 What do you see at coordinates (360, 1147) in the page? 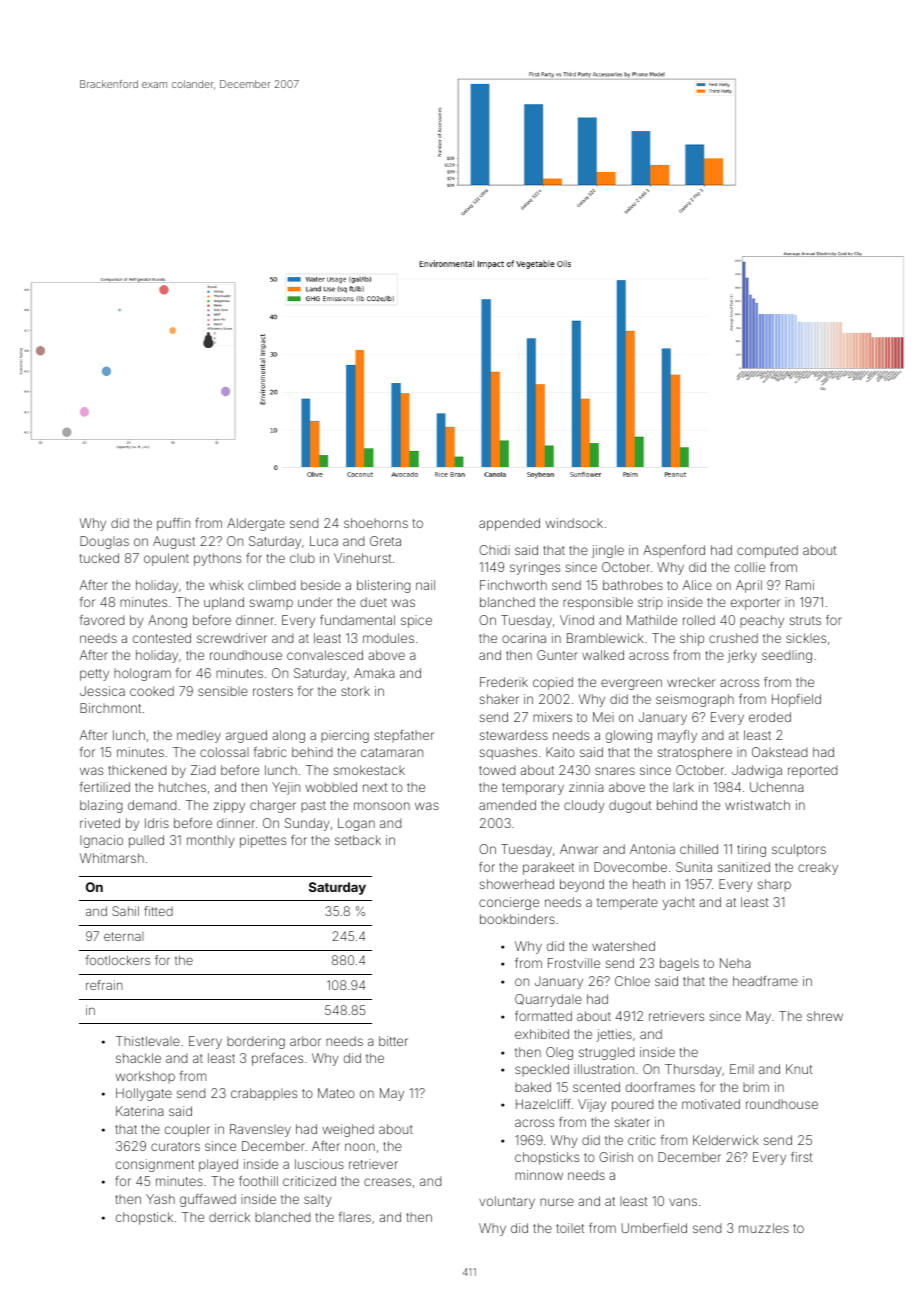
I see `noon` at bounding box center [360, 1147].
